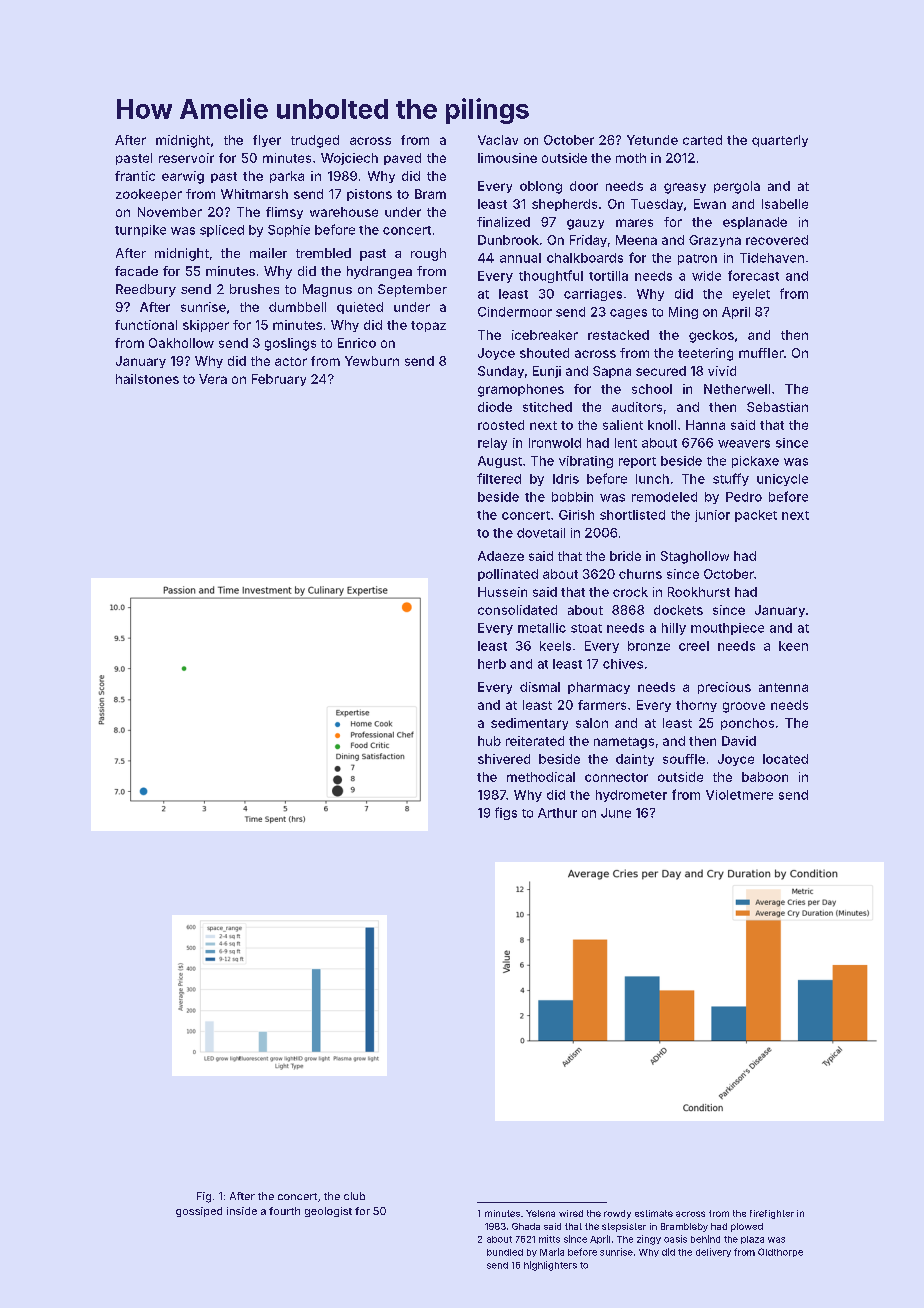 The image size is (924, 1308). What do you see at coordinates (780, 1252) in the image?
I see `Oldthorpe` at bounding box center [780, 1252].
